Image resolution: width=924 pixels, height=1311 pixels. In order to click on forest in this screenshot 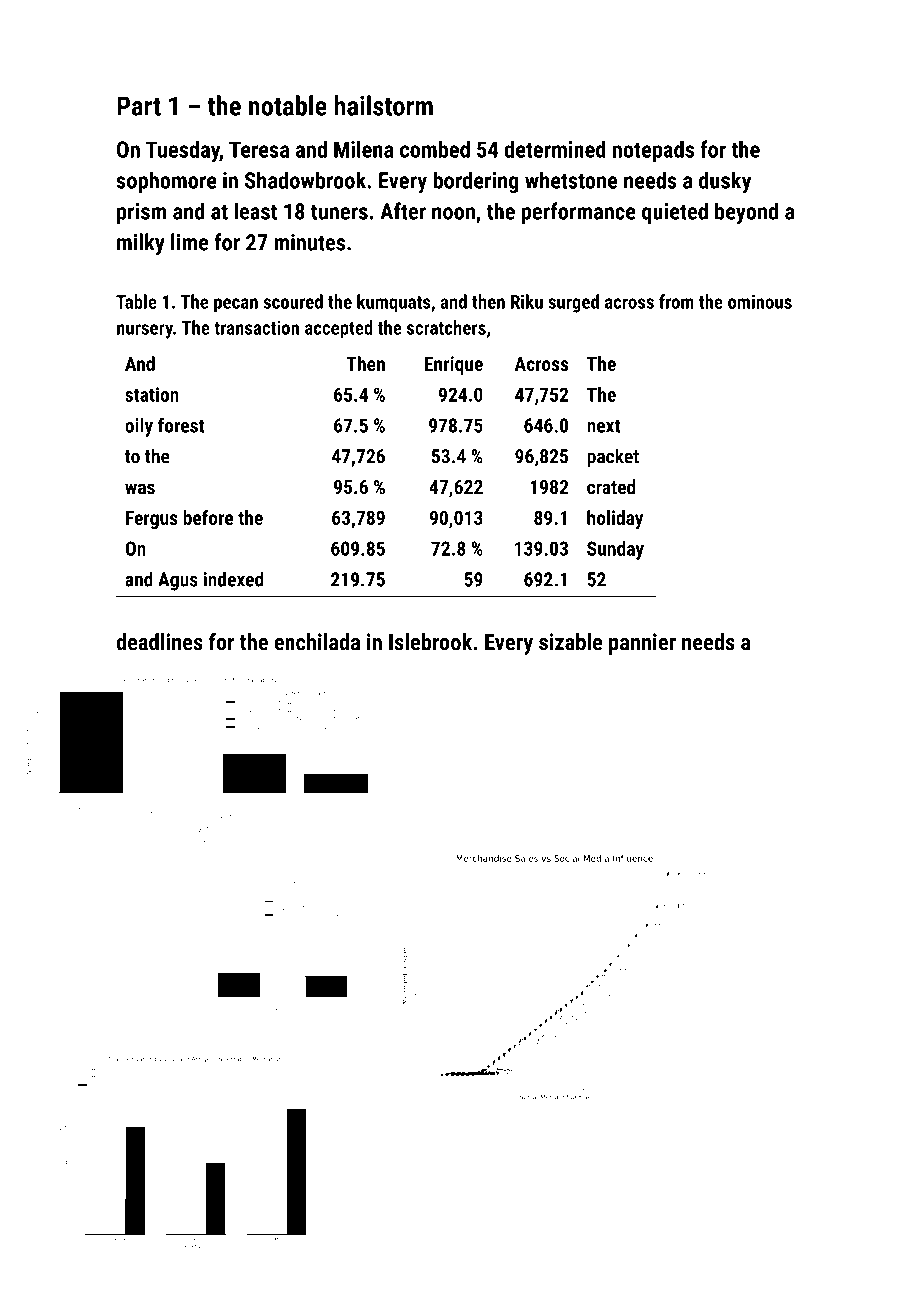, I will do `click(181, 425)`.
